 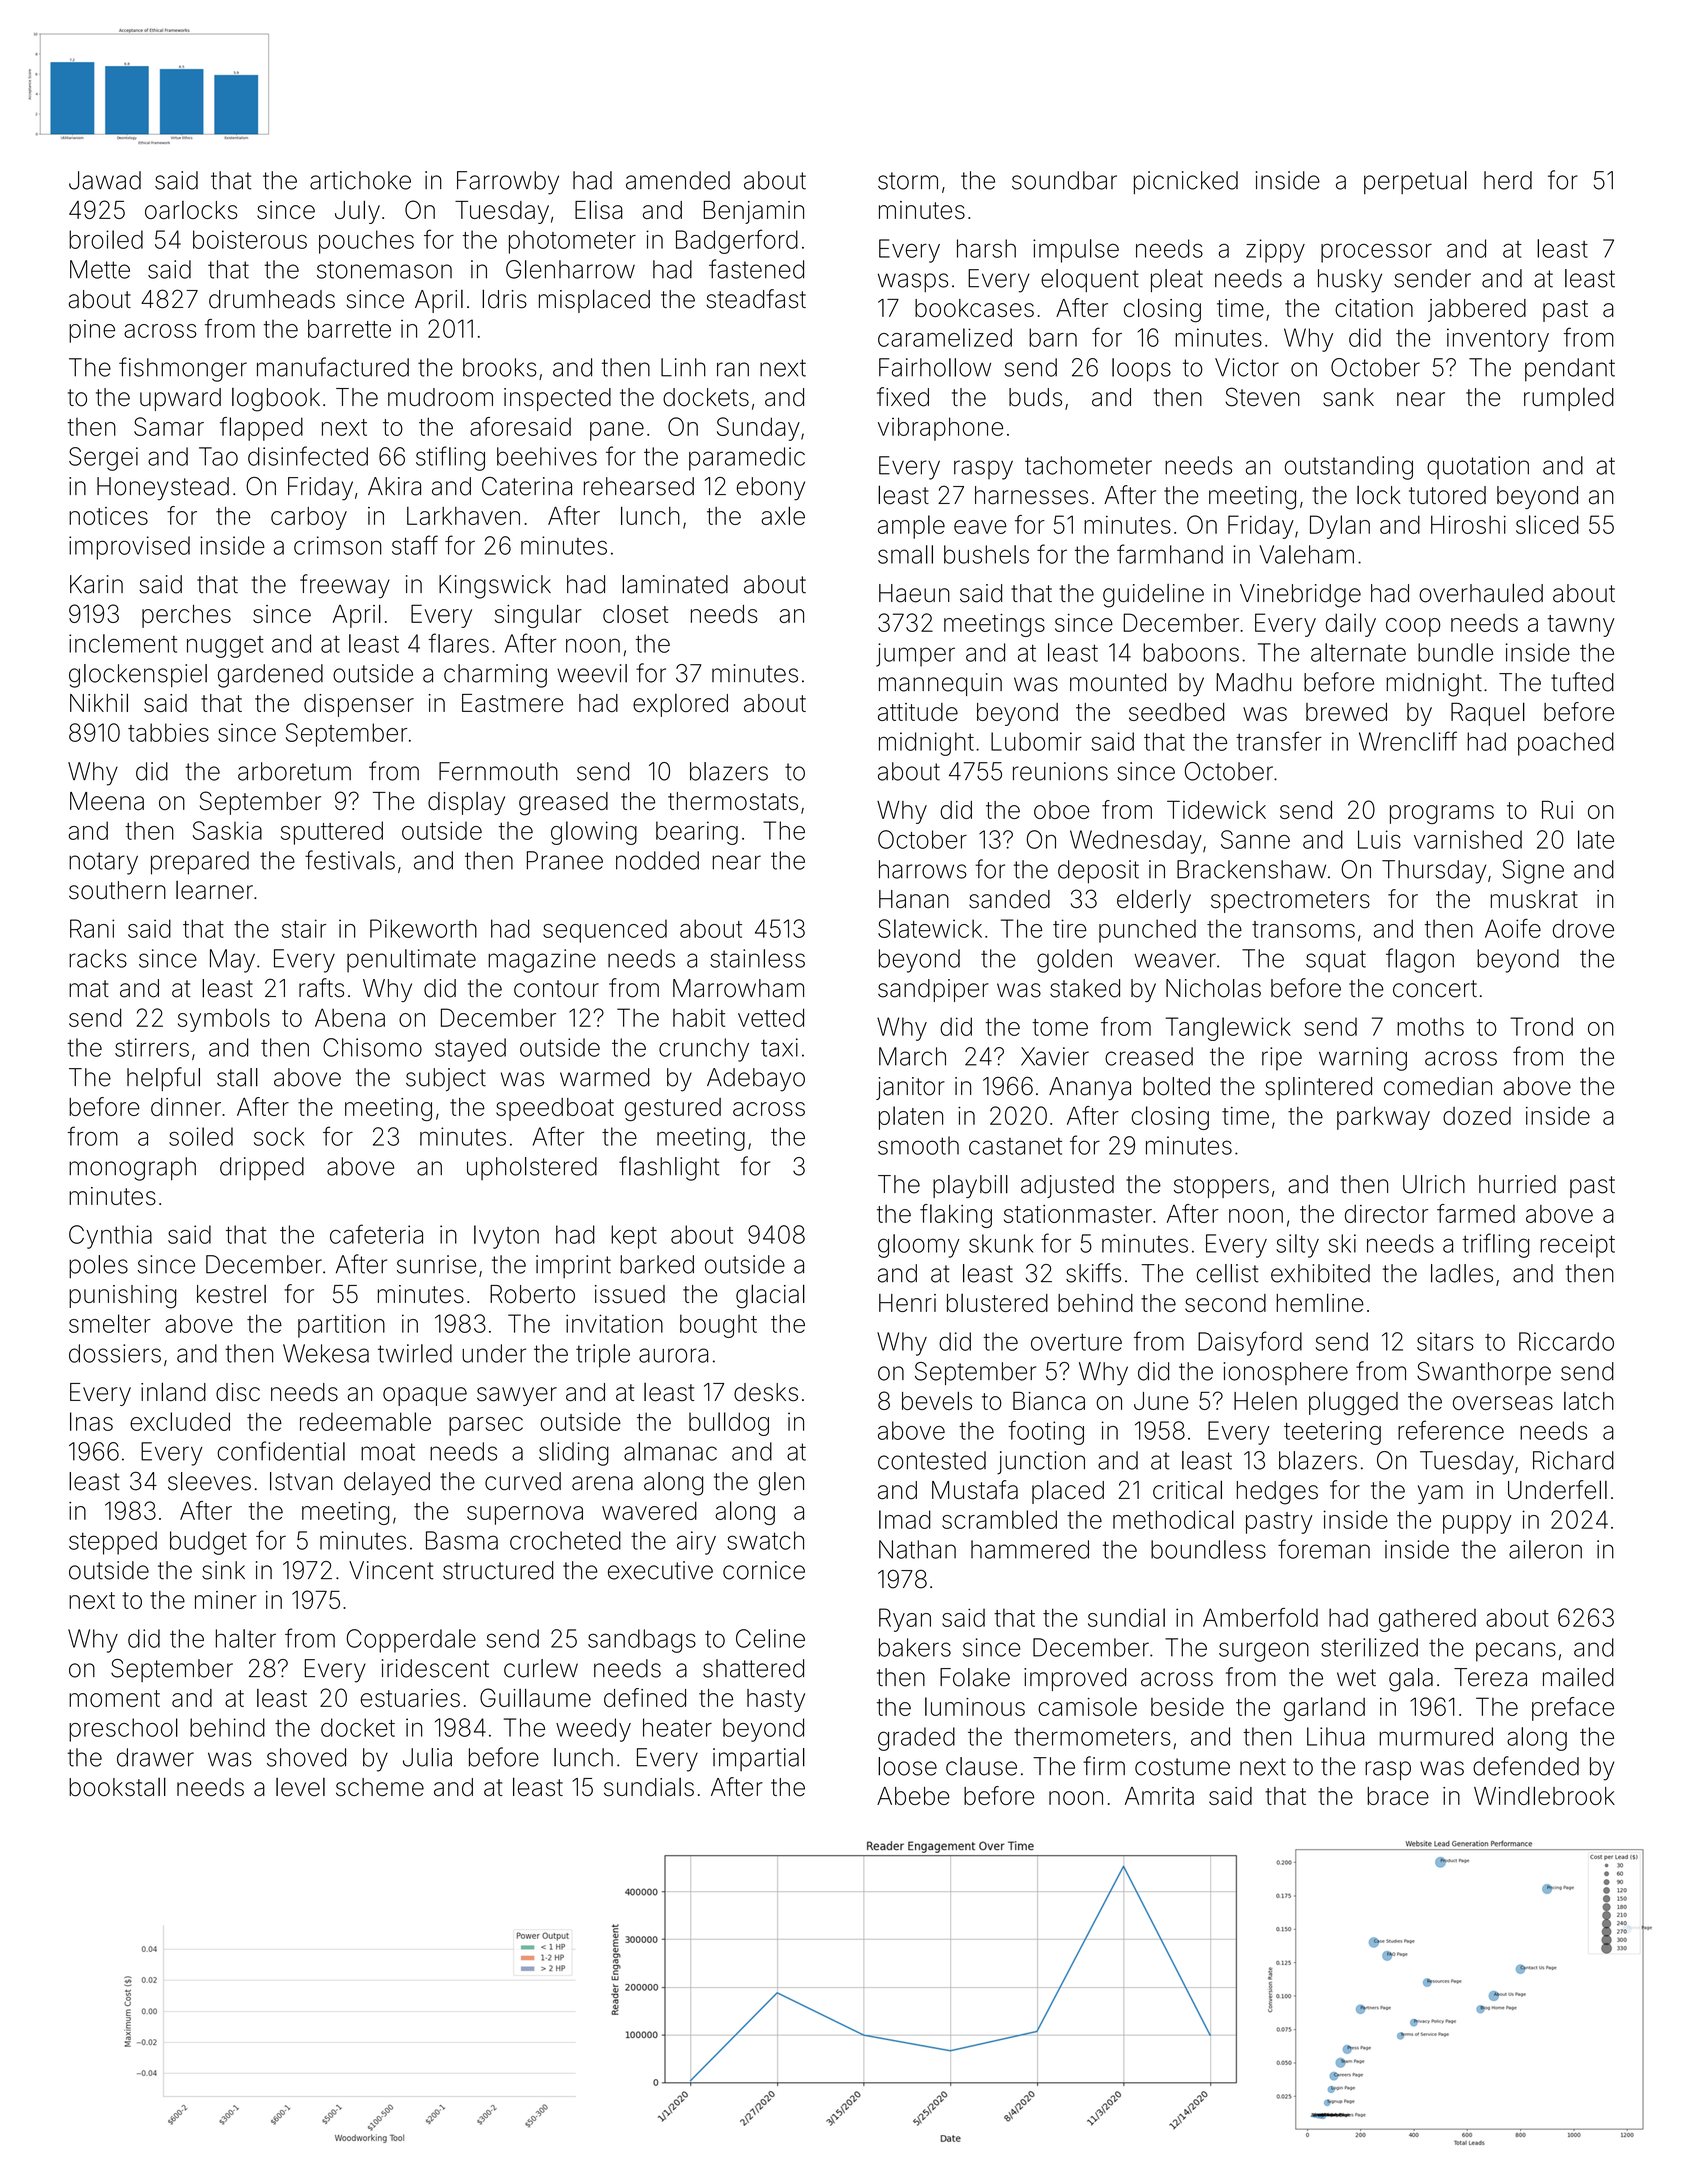 What do you see at coordinates (384, 270) in the document?
I see `stonemason` at bounding box center [384, 270].
